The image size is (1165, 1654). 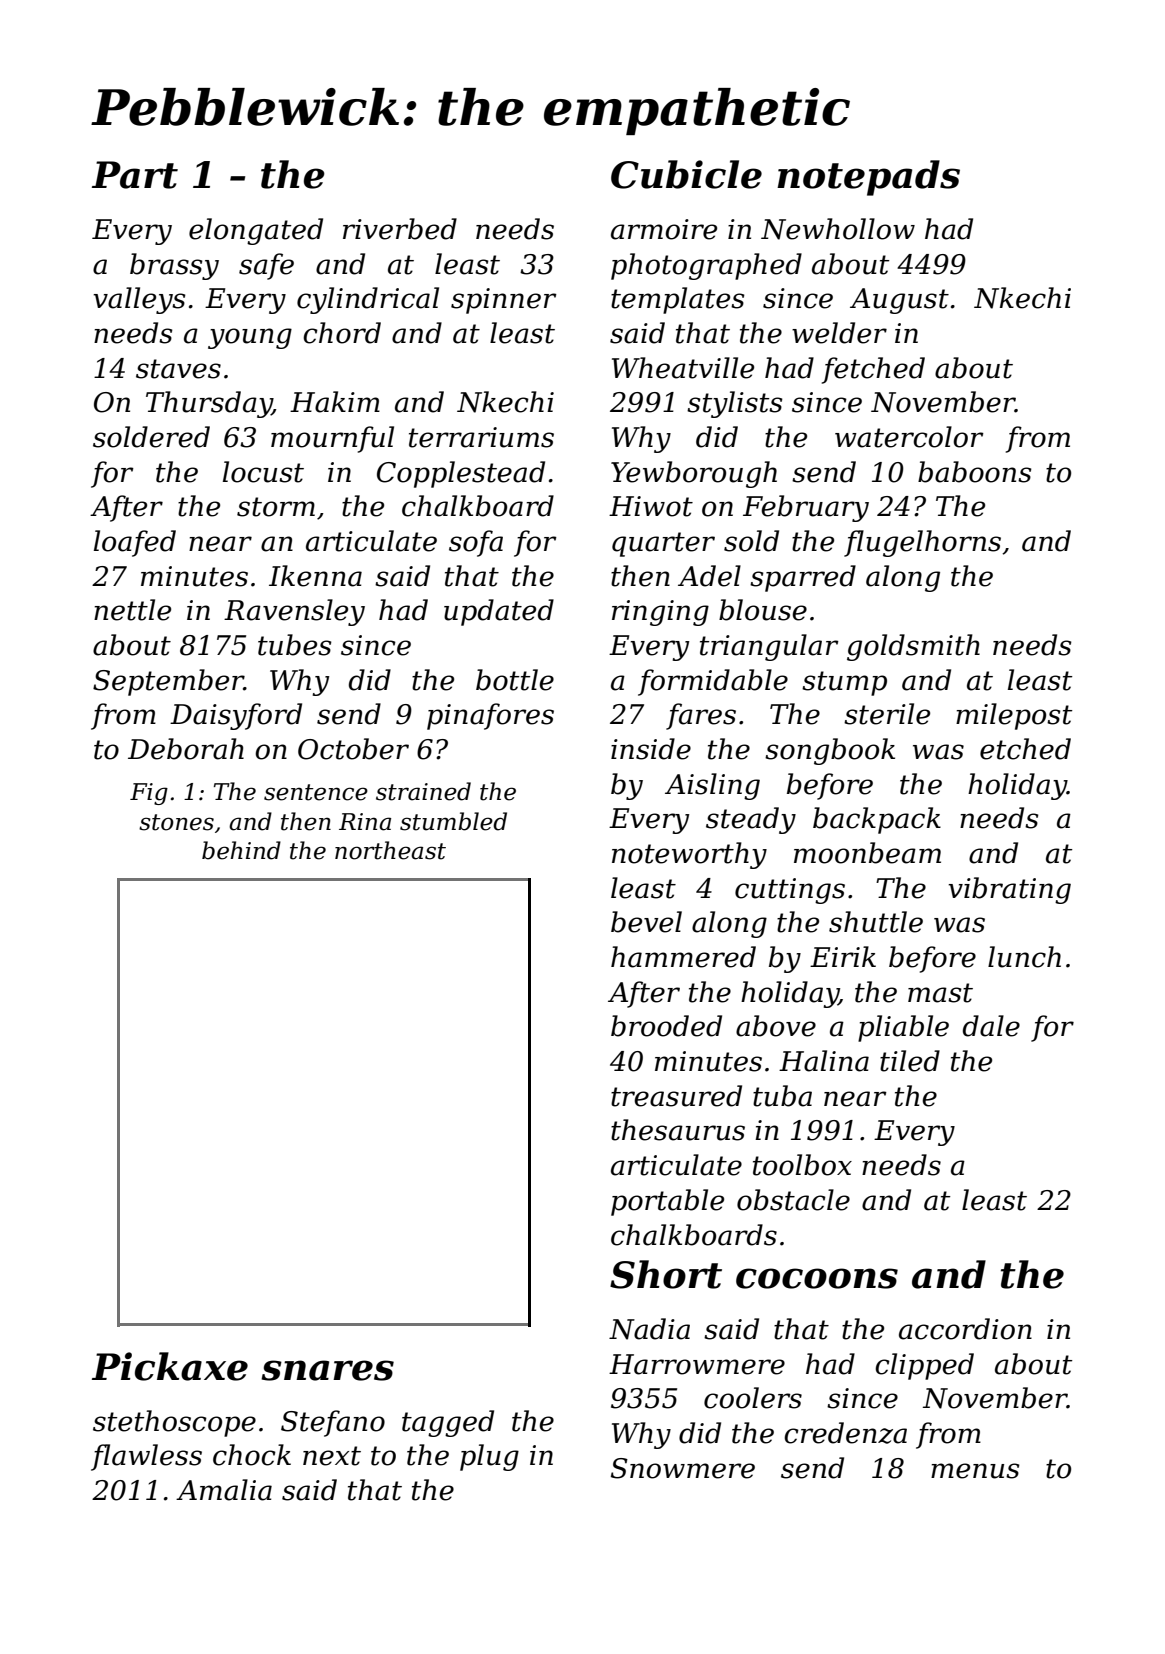 What do you see at coordinates (135, 175) in the screenshot?
I see `Part` at bounding box center [135, 175].
